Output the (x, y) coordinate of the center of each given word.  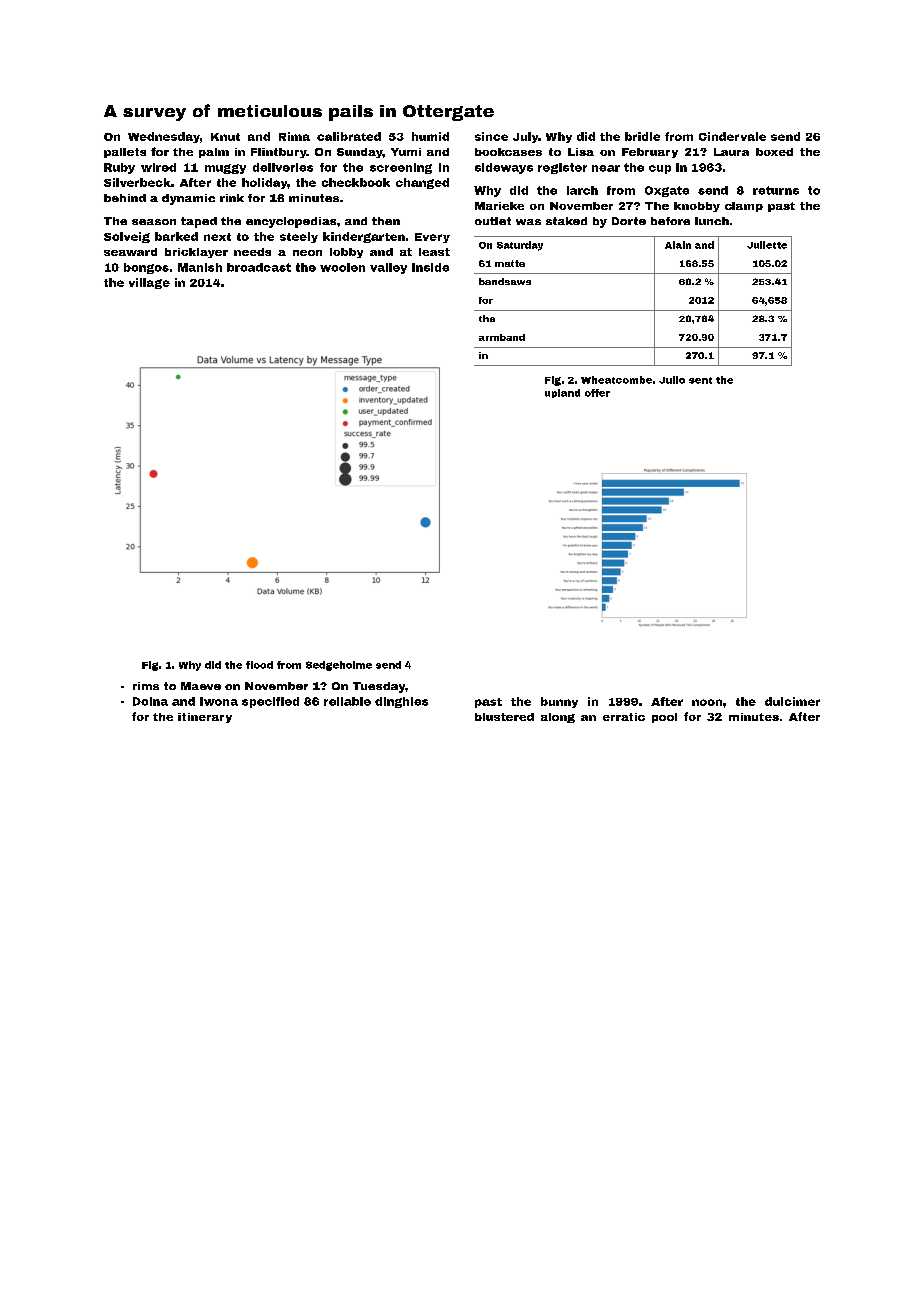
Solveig (127, 237)
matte (510, 263)
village (149, 283)
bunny (559, 702)
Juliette (767, 245)
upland (562, 393)
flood (259, 665)
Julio (672, 380)
